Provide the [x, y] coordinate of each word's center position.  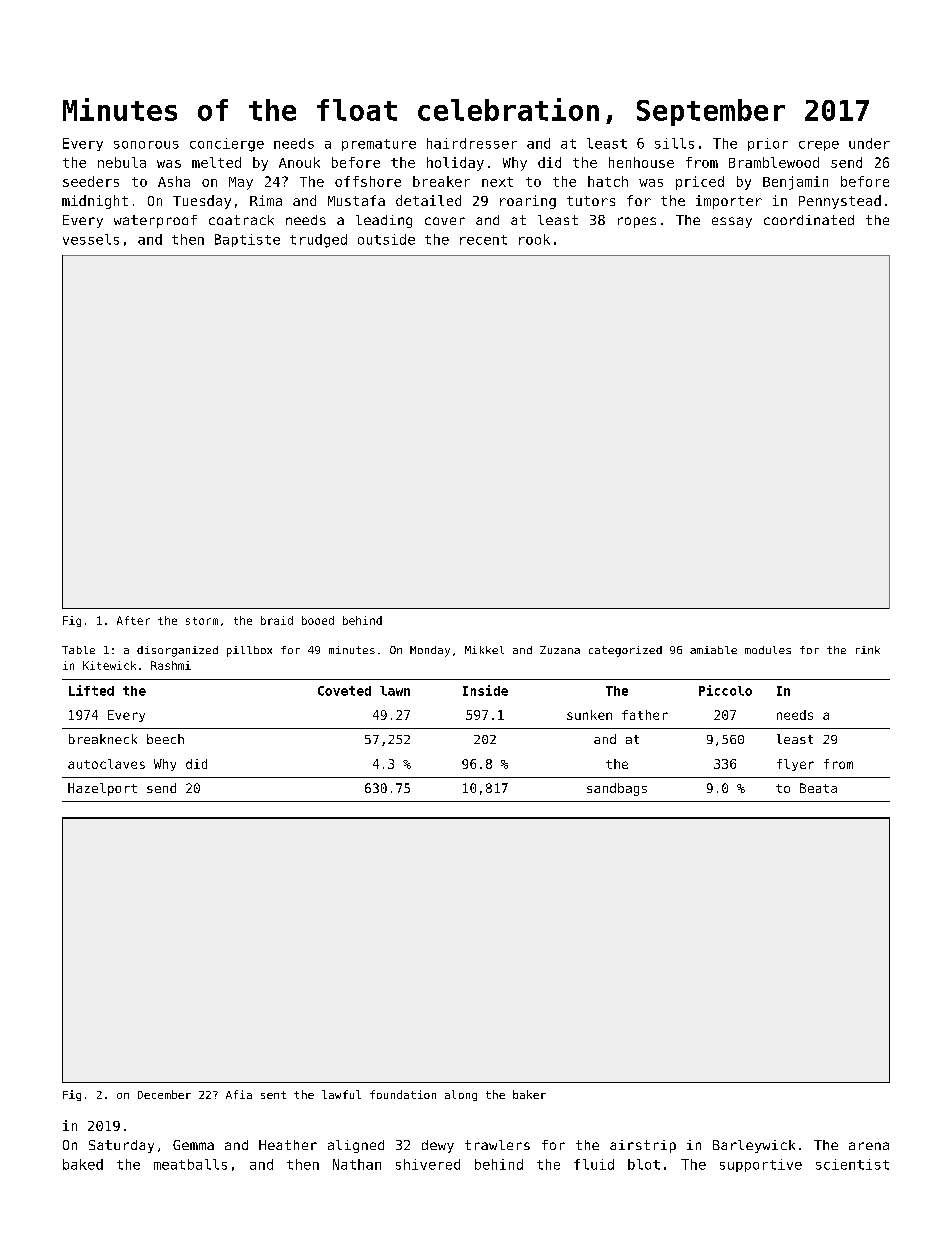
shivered [428, 1164]
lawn [395, 691]
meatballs [190, 1164]
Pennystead [840, 202]
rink [868, 650]
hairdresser [472, 143]
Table [78, 650]
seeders [91, 181]
